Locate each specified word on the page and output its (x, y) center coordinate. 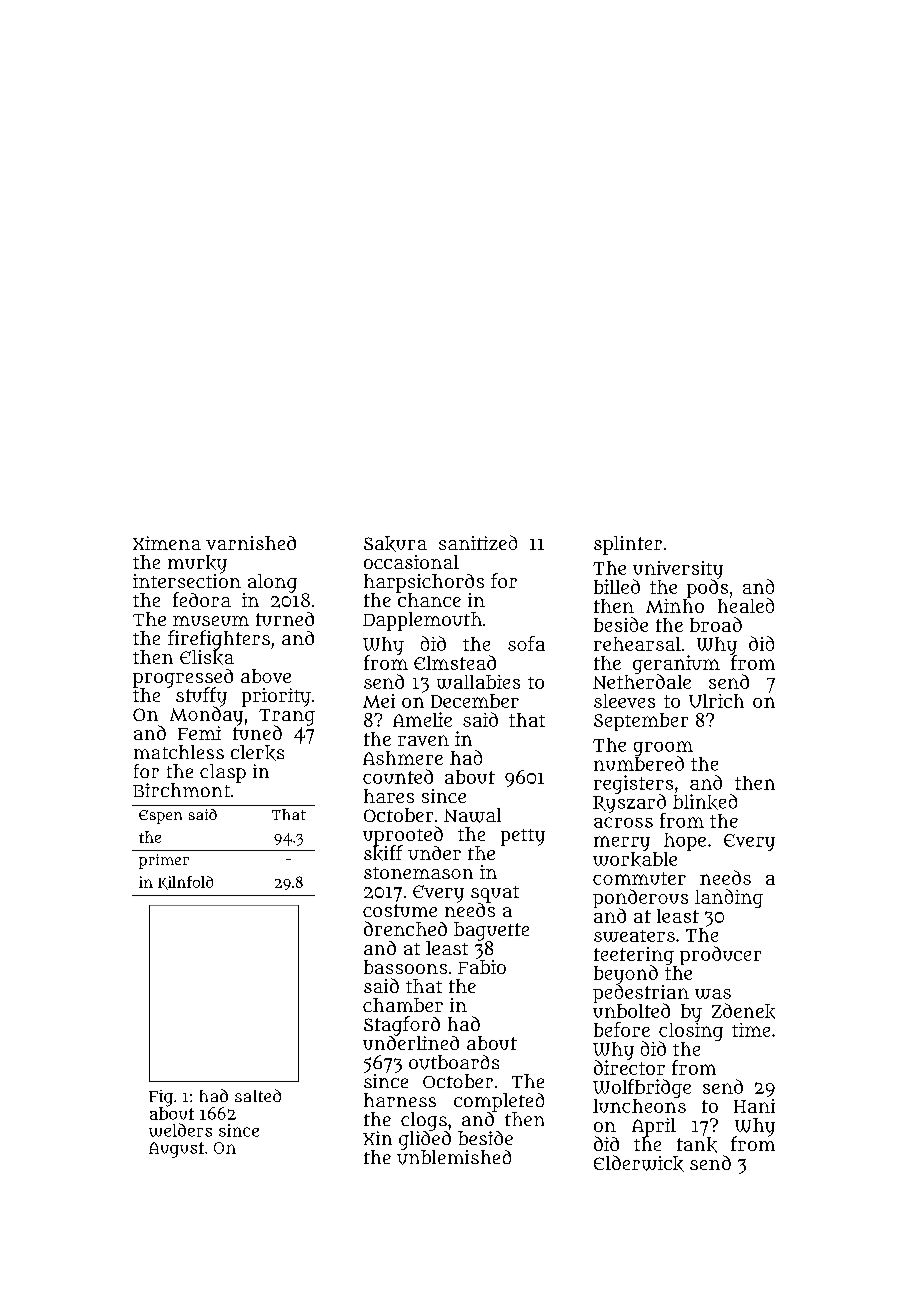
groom (663, 748)
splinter (628, 545)
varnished (251, 543)
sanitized (478, 542)
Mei (379, 701)
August (176, 1150)
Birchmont (181, 790)
